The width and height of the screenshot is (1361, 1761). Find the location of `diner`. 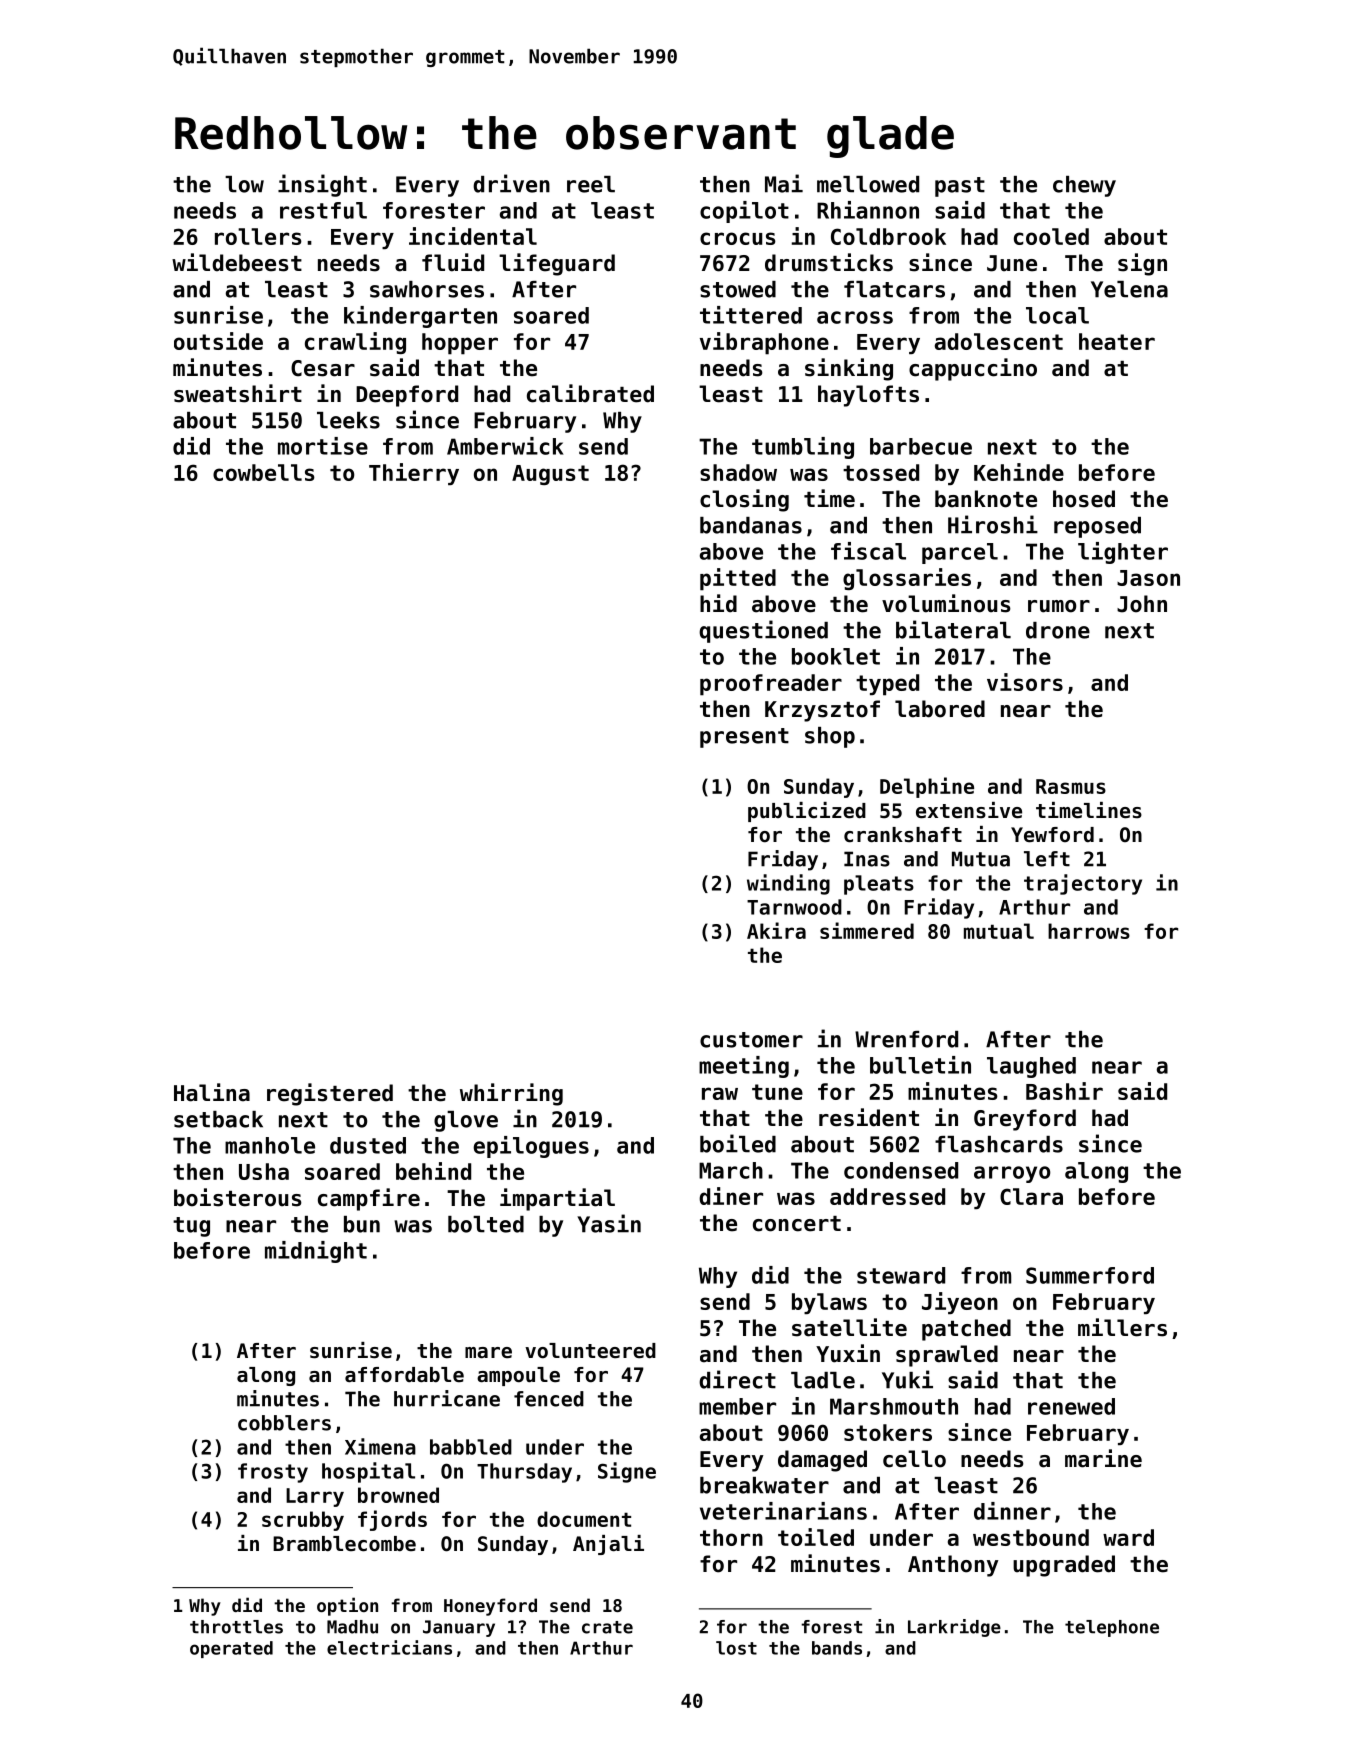

diner is located at coordinates (731, 1196).
